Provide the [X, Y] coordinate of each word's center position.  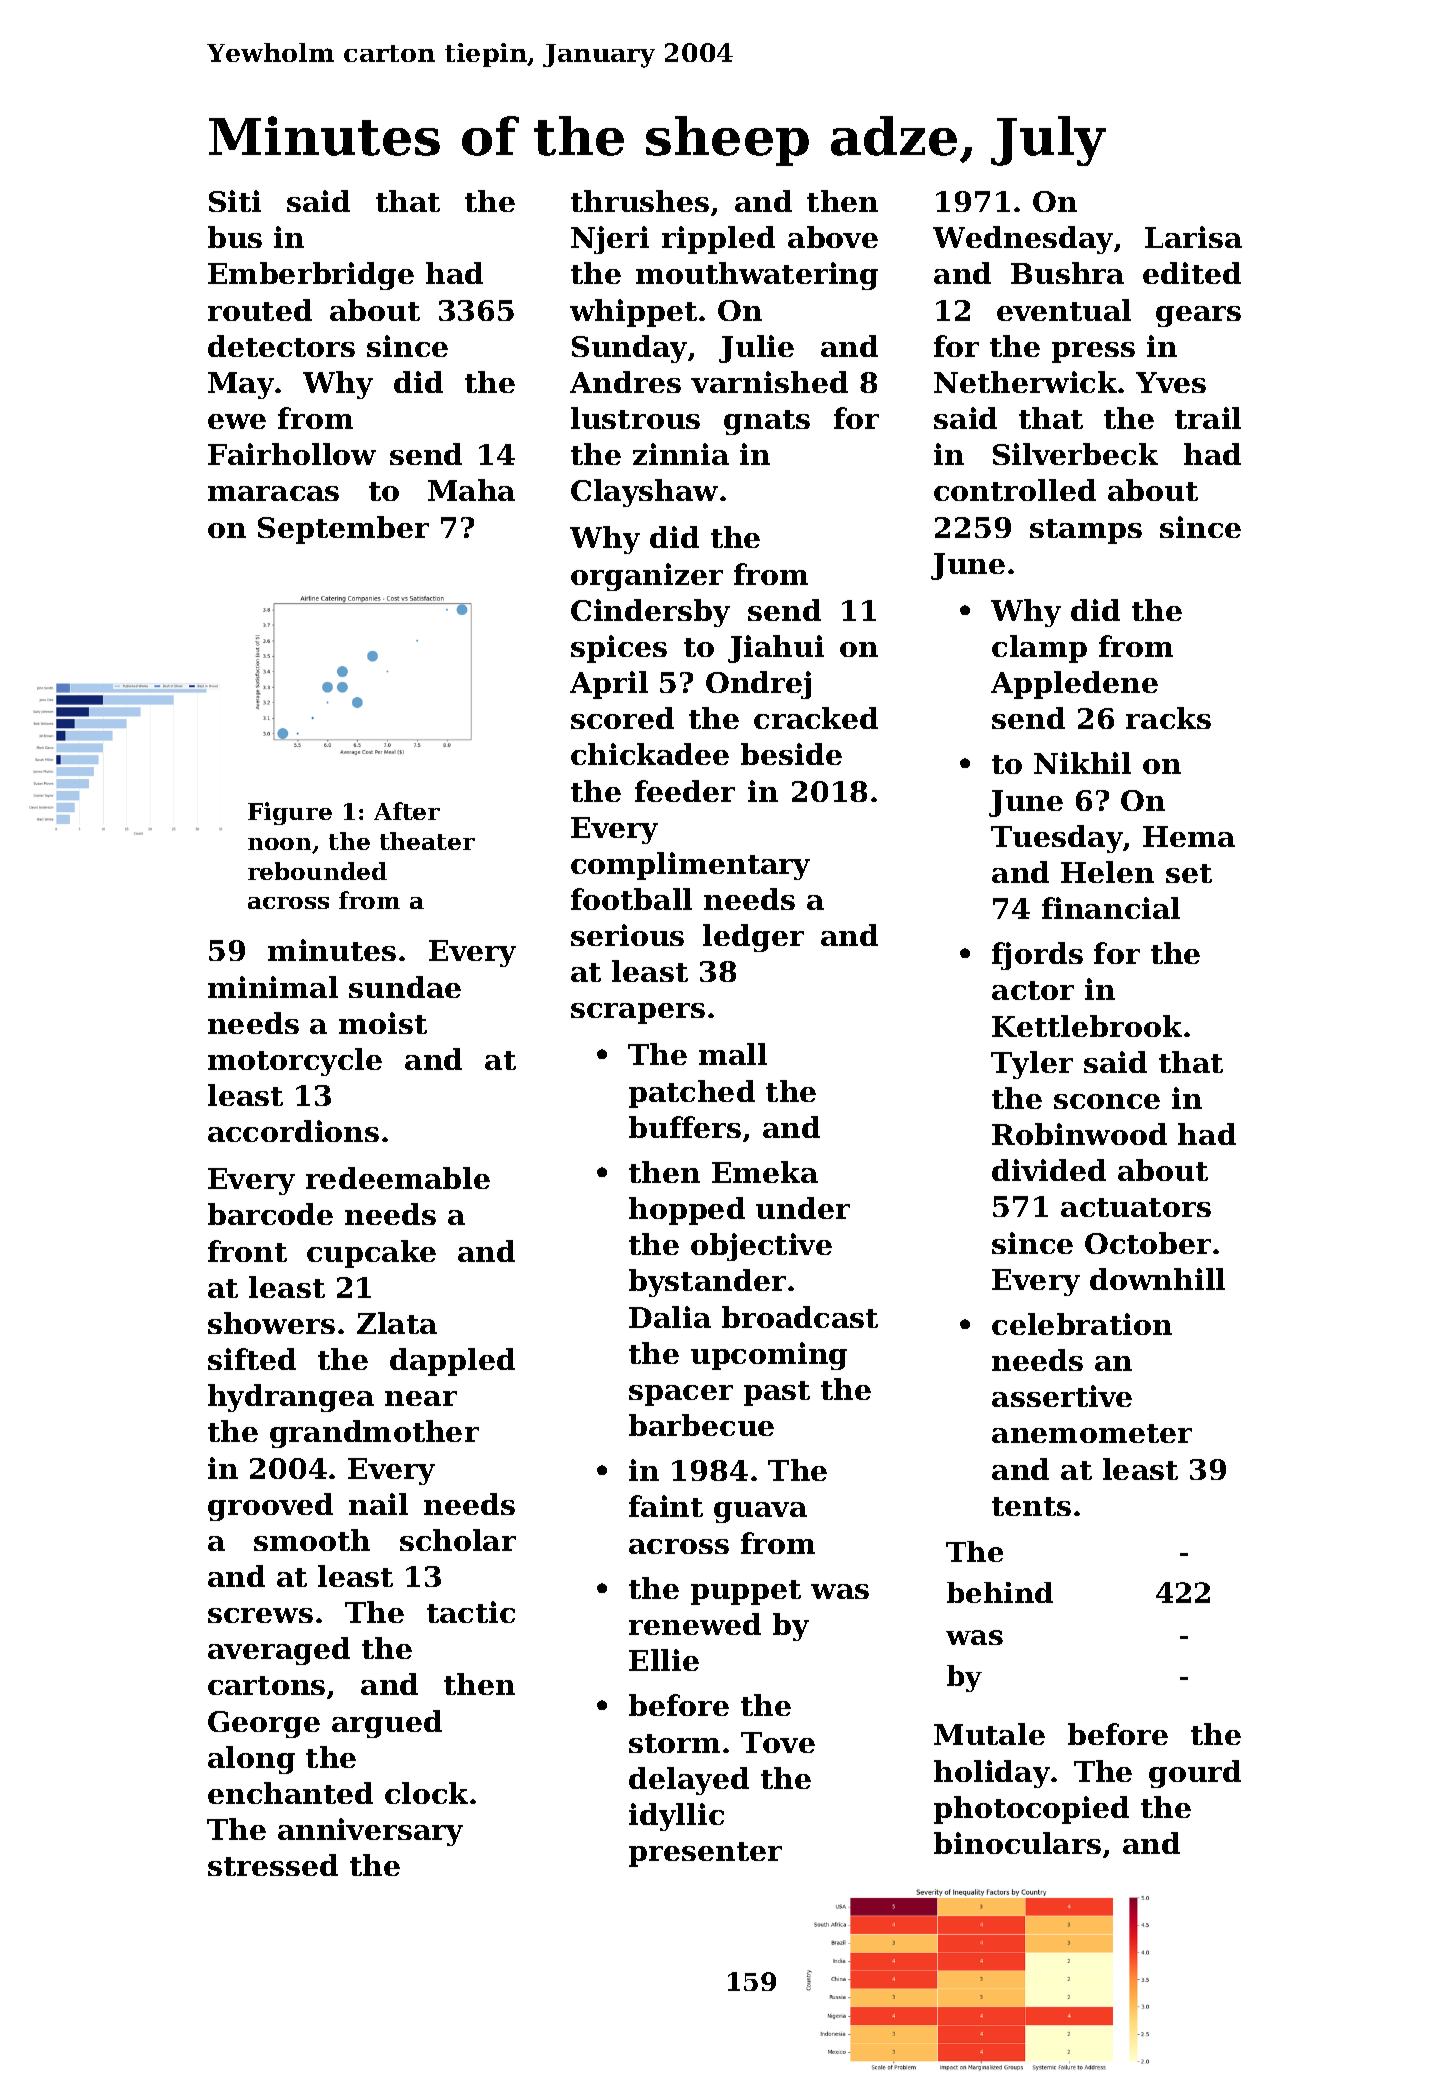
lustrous [635, 418]
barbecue [701, 1425]
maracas [273, 493]
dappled [452, 1362]
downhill [1157, 1279]
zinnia [681, 454]
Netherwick [1025, 382]
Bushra [1067, 273]
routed [260, 310]
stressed [273, 1865]
